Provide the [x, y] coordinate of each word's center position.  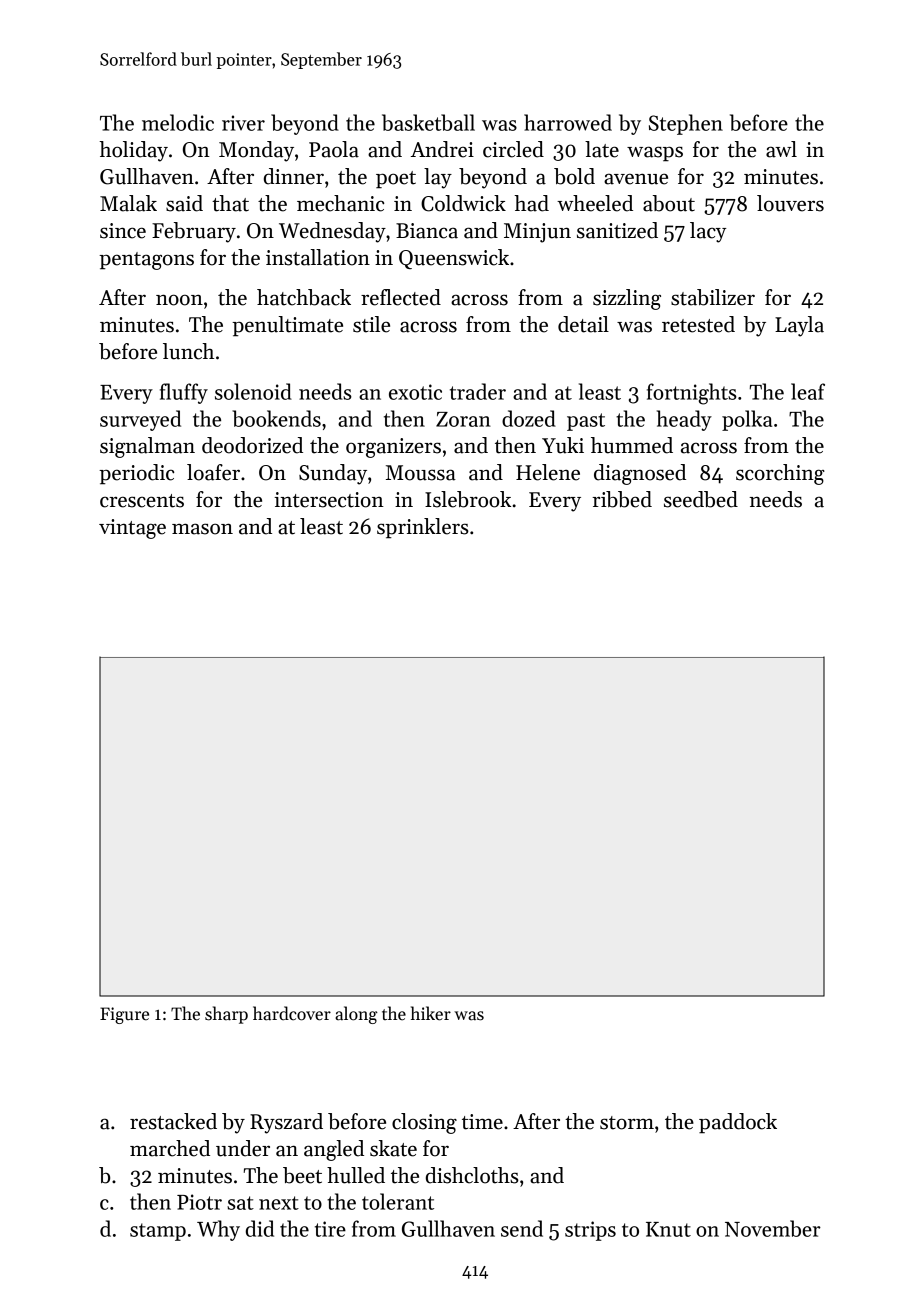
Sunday [333, 474]
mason [202, 529]
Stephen [686, 124]
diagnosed [640, 474]
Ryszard [286, 1123]
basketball [428, 122]
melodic [178, 122]
